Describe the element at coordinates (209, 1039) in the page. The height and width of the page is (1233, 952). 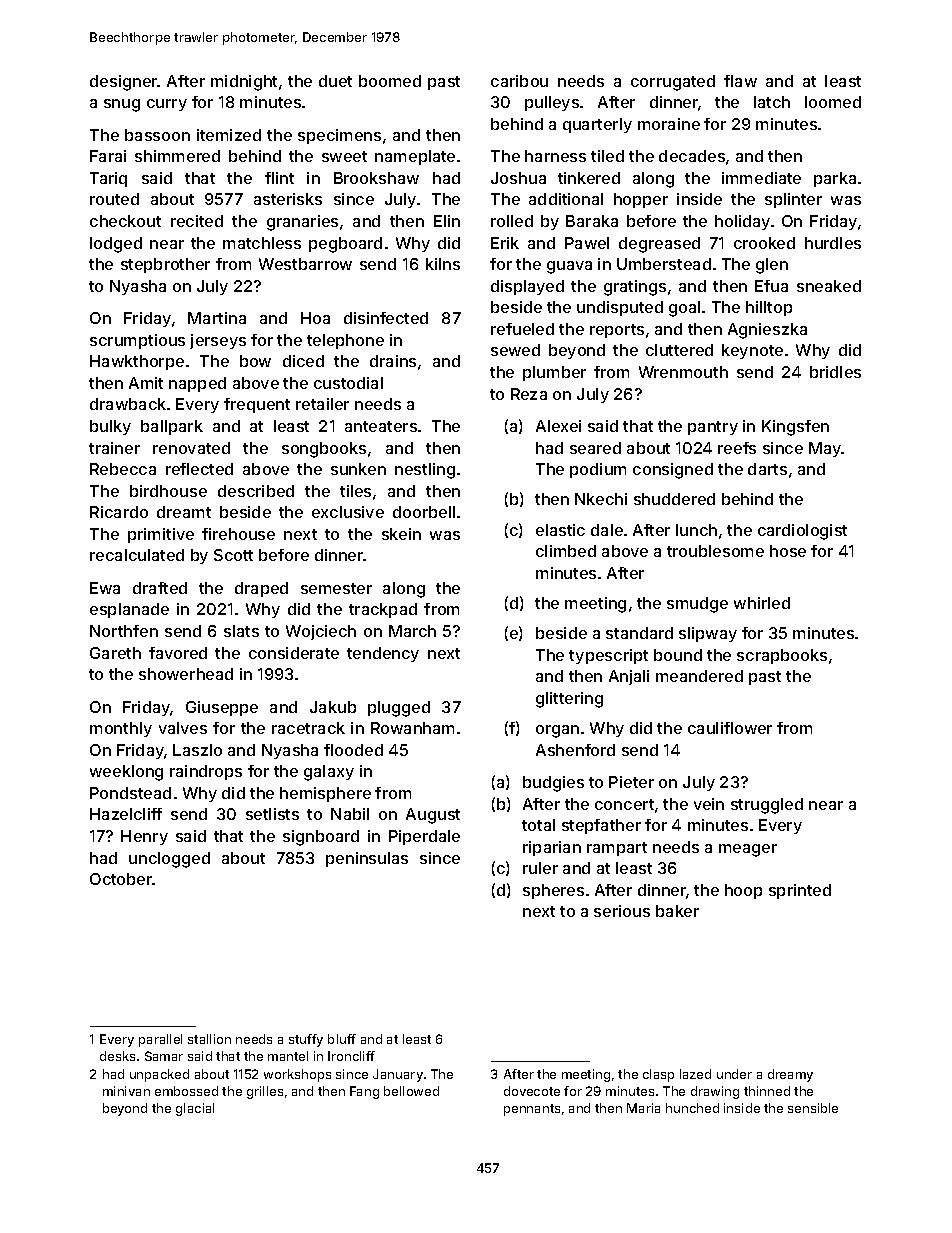
I see `stallion` at that location.
